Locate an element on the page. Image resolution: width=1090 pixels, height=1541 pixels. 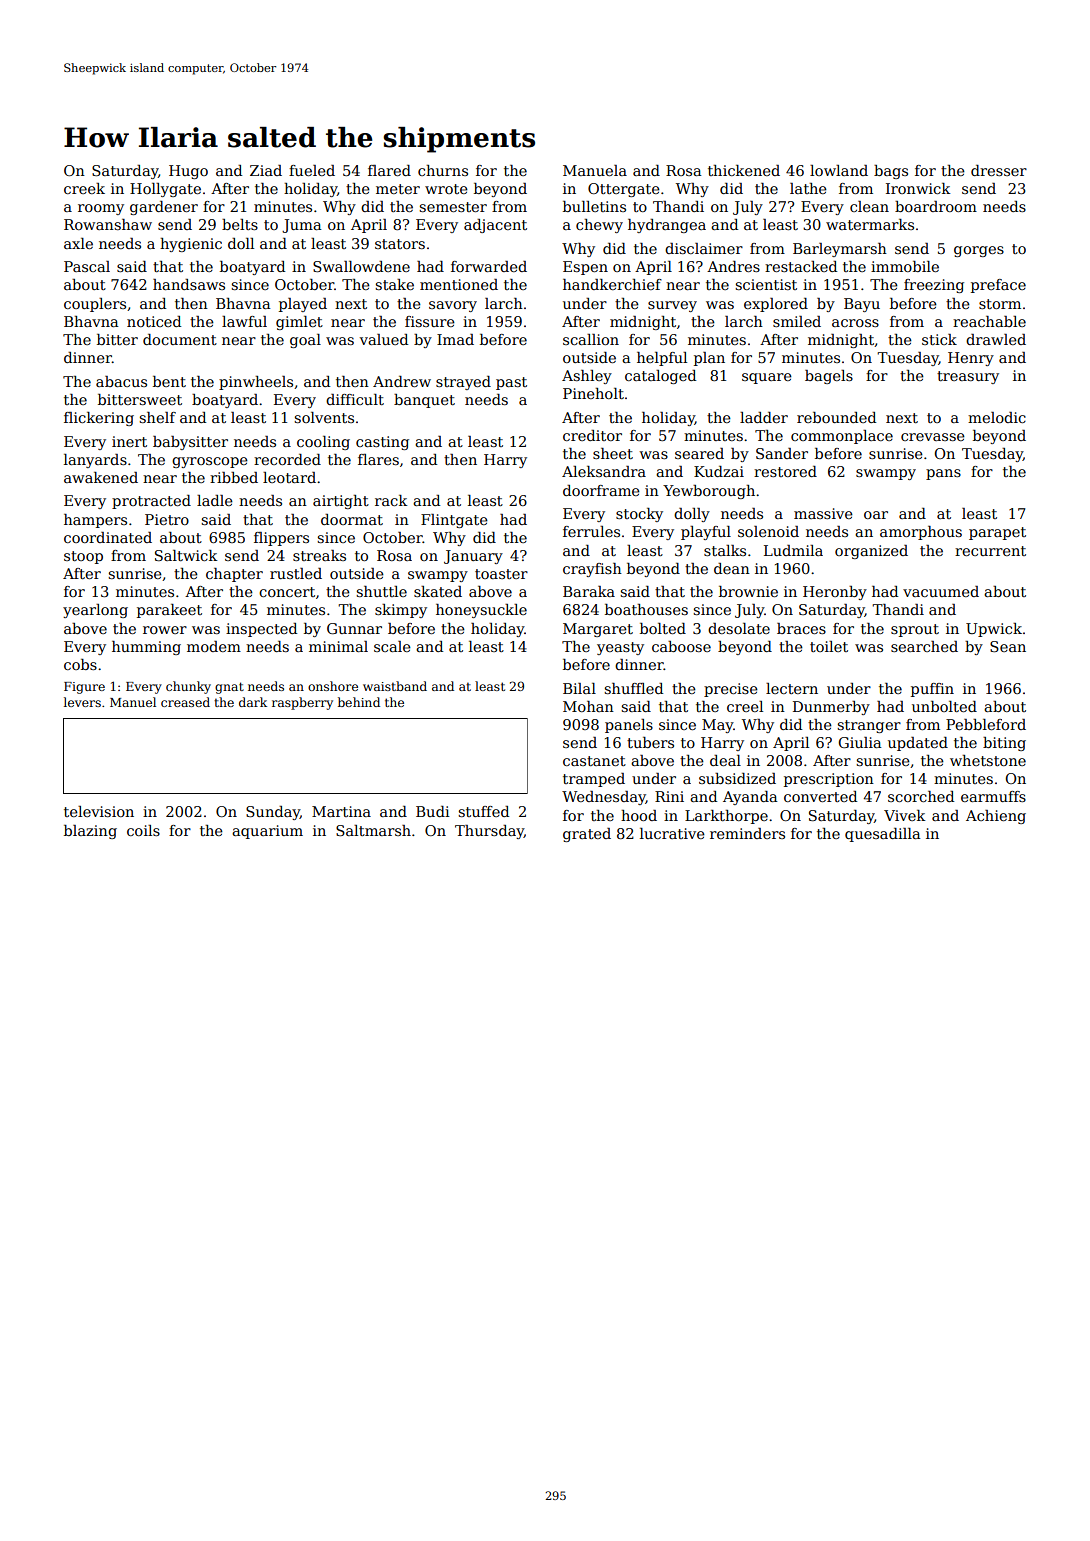
Achieng is located at coordinates (996, 817).
